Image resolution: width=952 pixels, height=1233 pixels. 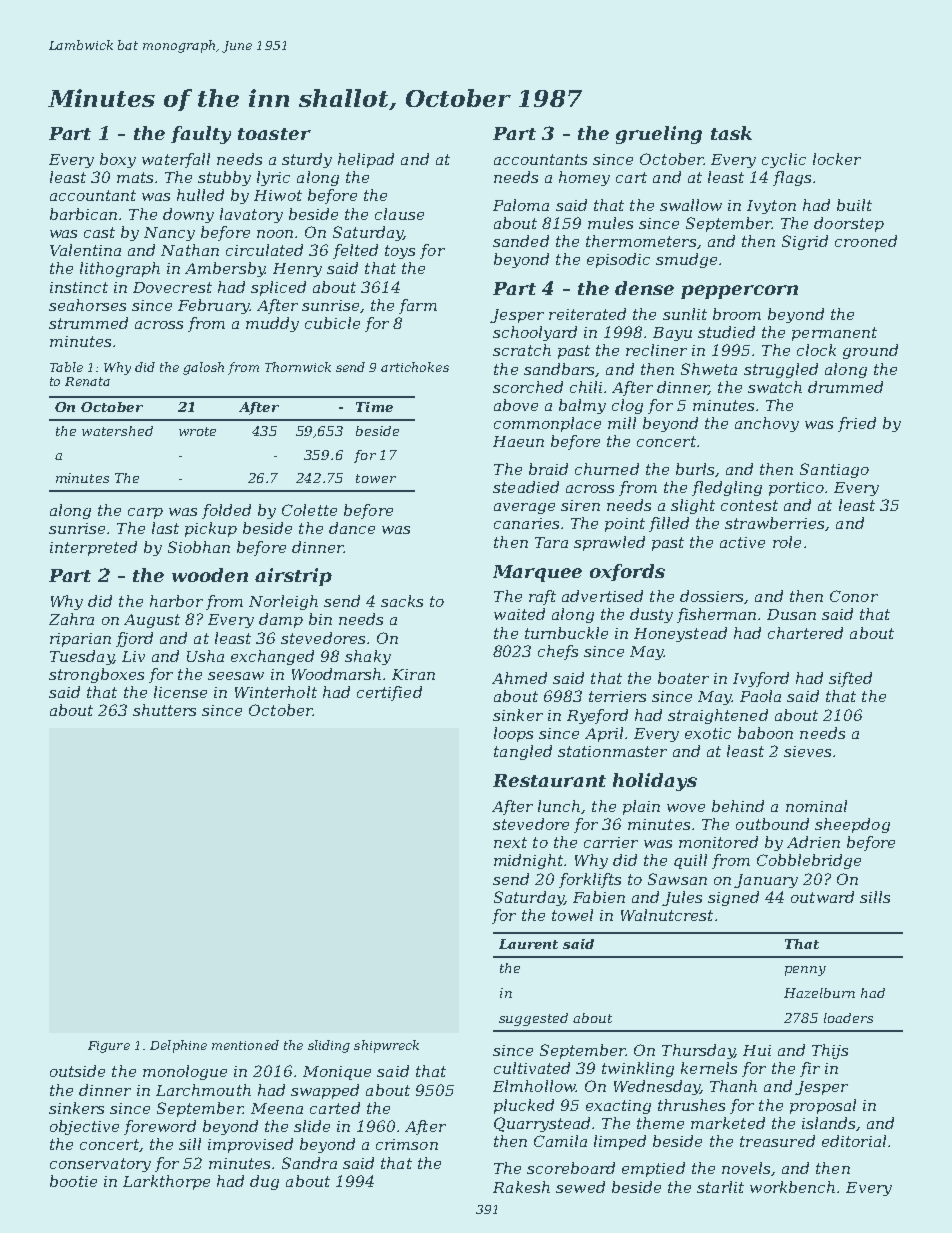 I want to click on crimson, so click(x=407, y=1144).
